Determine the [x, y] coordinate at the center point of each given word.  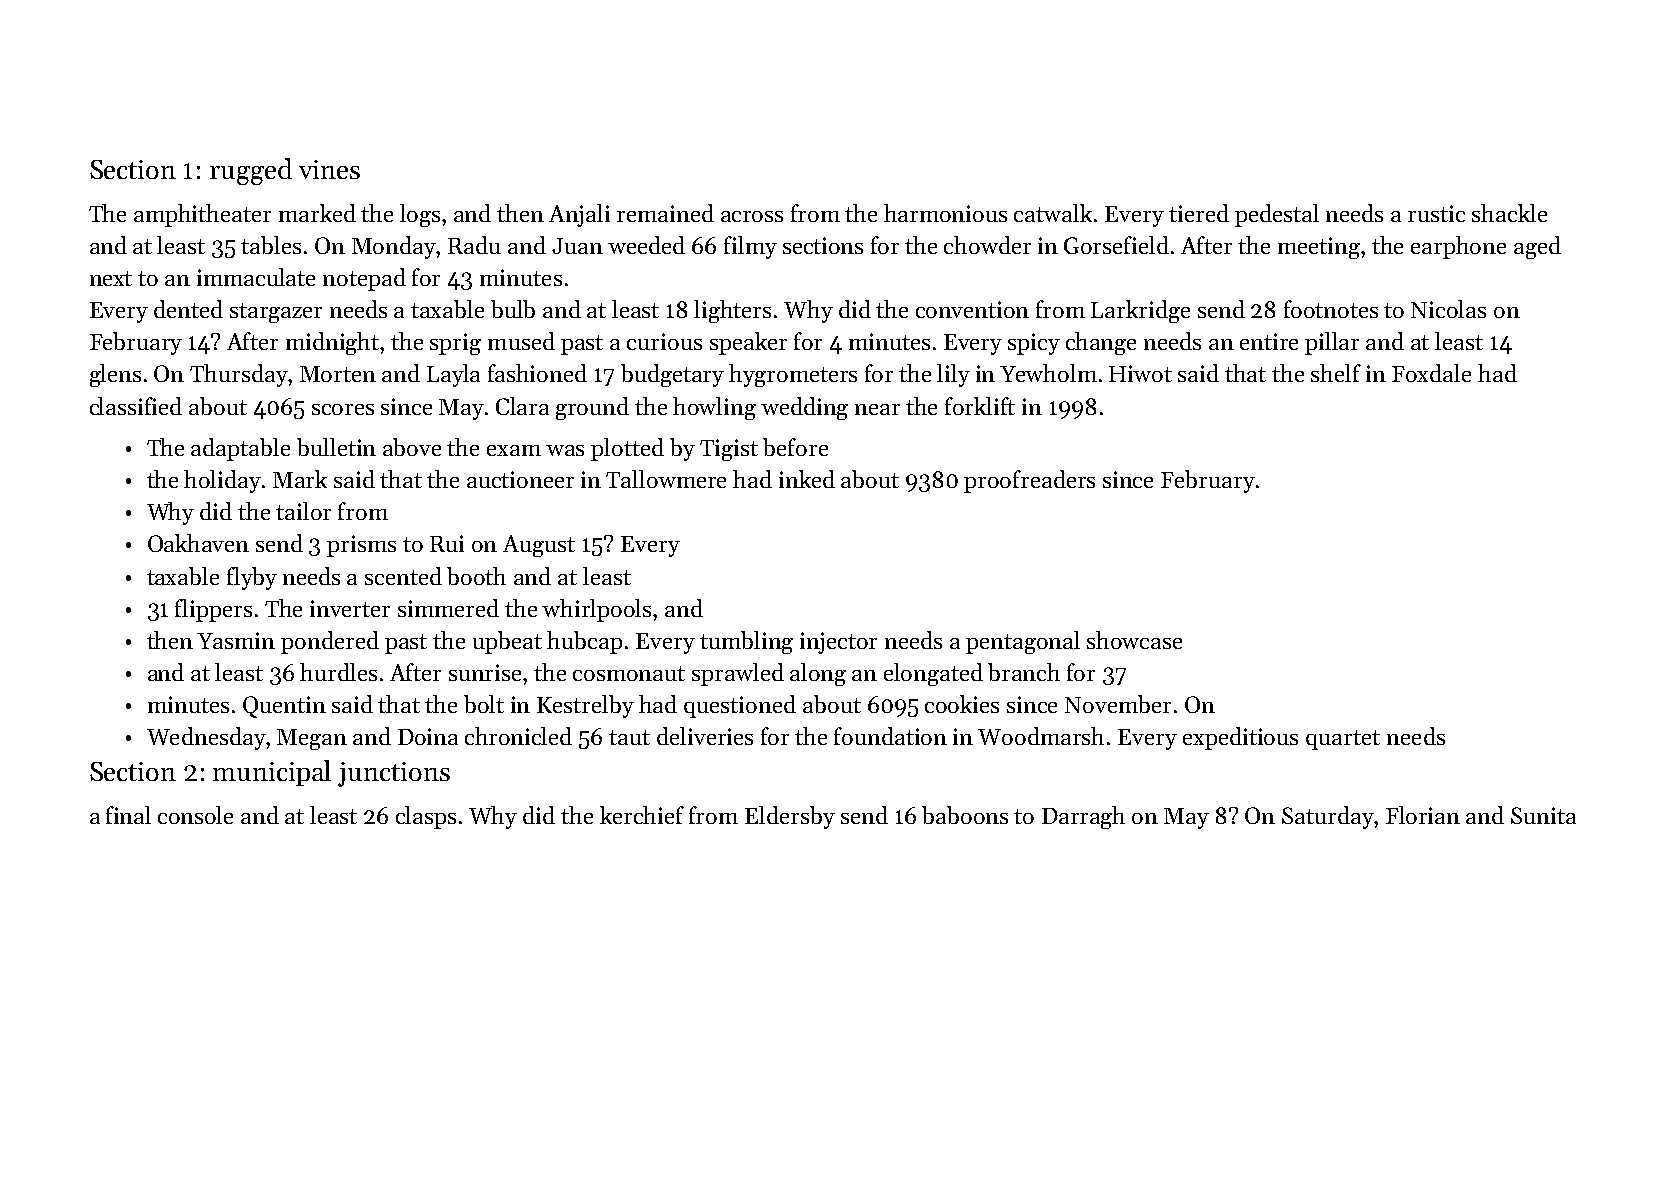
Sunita [1543, 815]
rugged [251, 171]
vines [329, 169]
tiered [1199, 213]
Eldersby [790, 817]
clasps [426, 817]
